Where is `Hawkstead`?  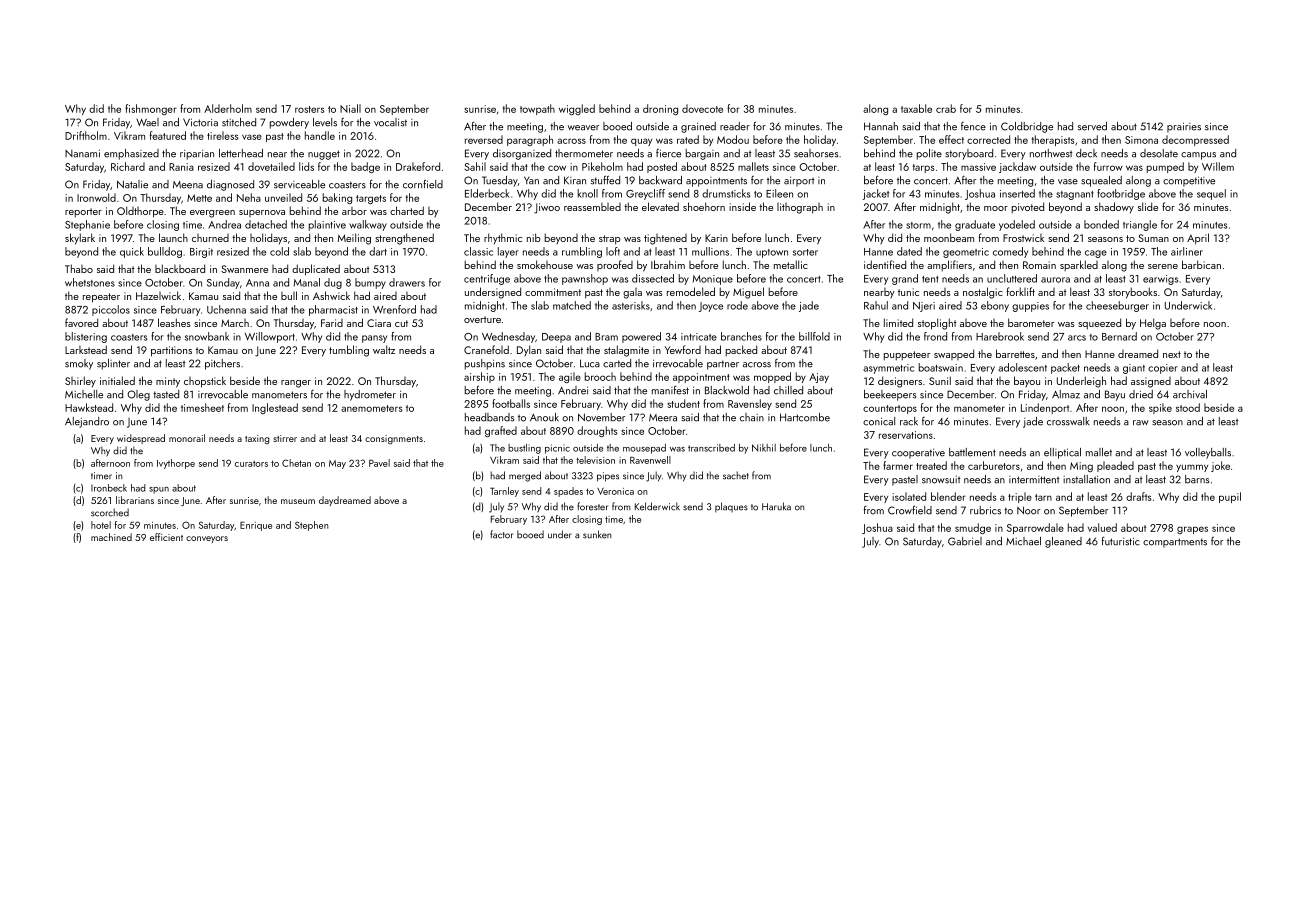
Hawkstead is located at coordinates (89, 407).
